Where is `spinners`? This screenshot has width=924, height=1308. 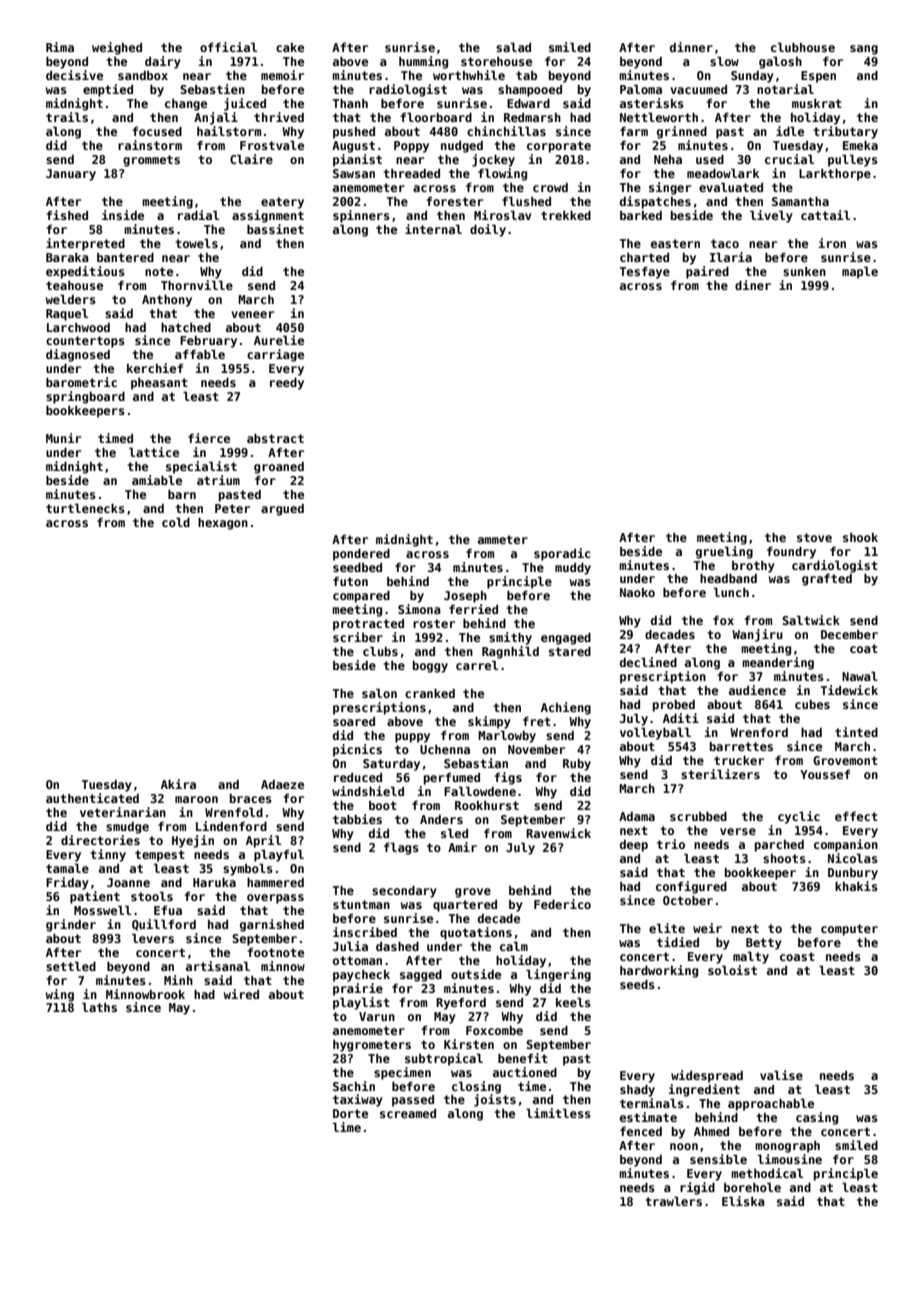 spinners is located at coordinates (361, 216).
